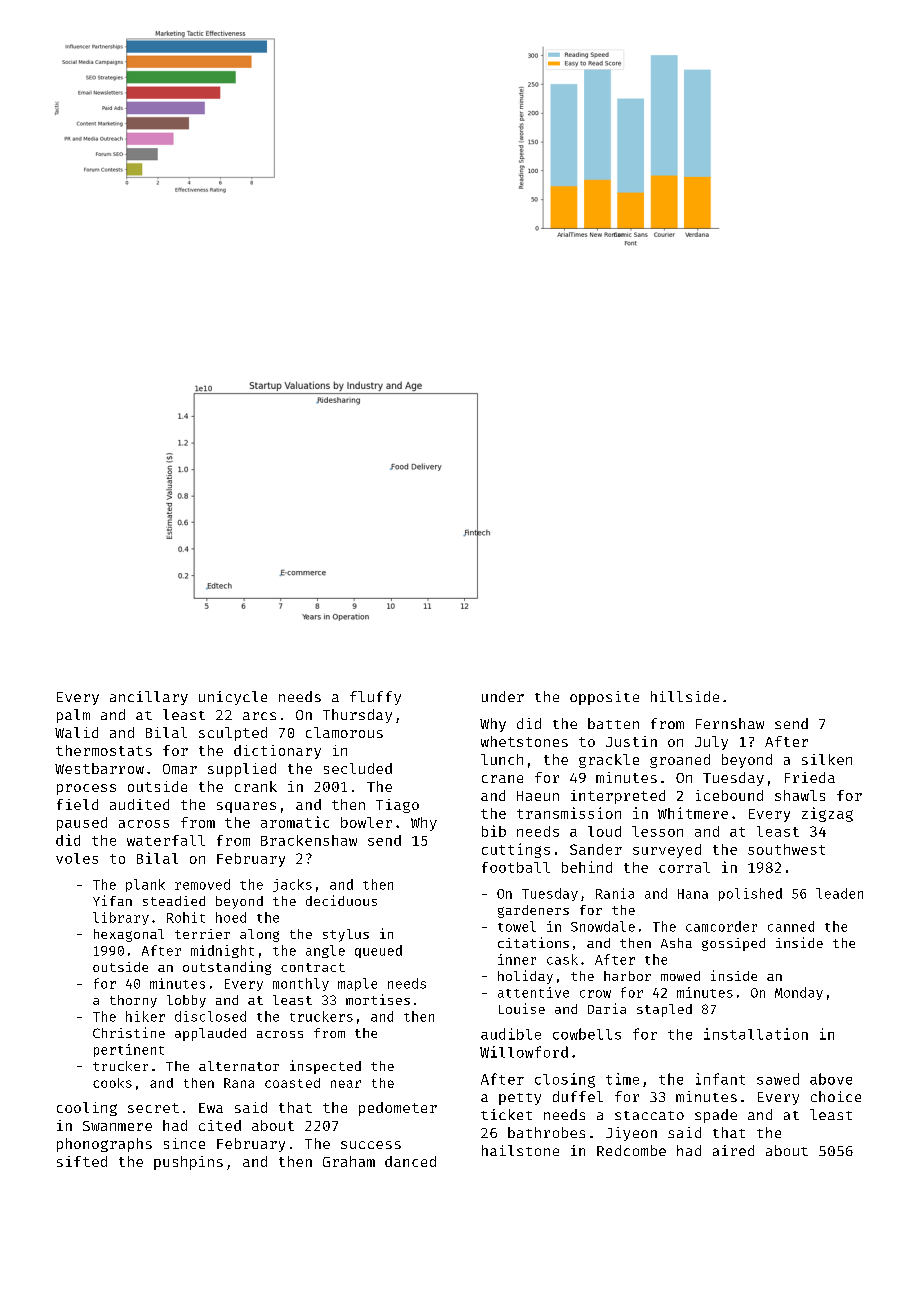 The width and height of the screenshot is (924, 1314). What do you see at coordinates (733, 1150) in the screenshot?
I see `aired` at bounding box center [733, 1150].
